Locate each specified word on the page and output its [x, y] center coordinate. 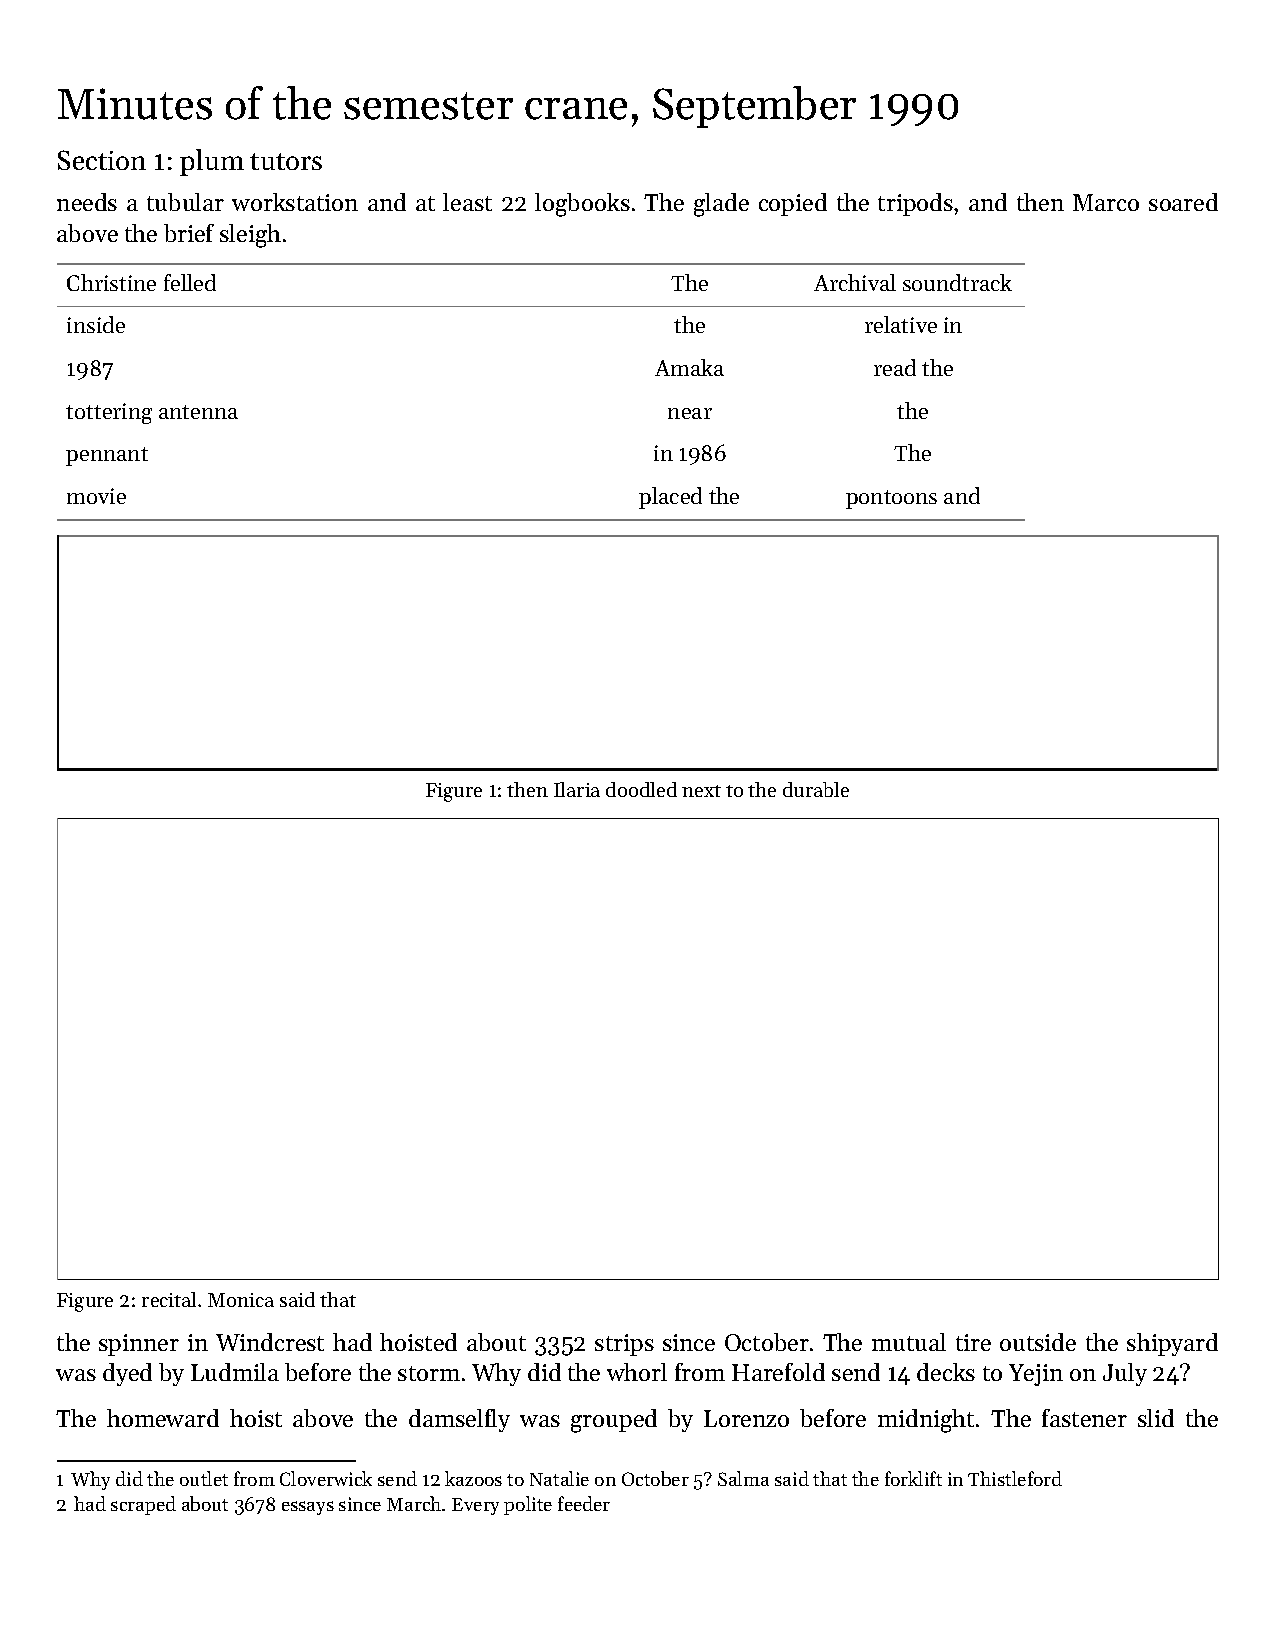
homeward [163, 1418]
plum [212, 162]
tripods [915, 204]
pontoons [891, 499]
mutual [909, 1342]
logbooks [582, 205]
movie [96, 496]
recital [169, 1299]
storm [429, 1373]
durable [816, 789]
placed [670, 498]
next [701, 791]
